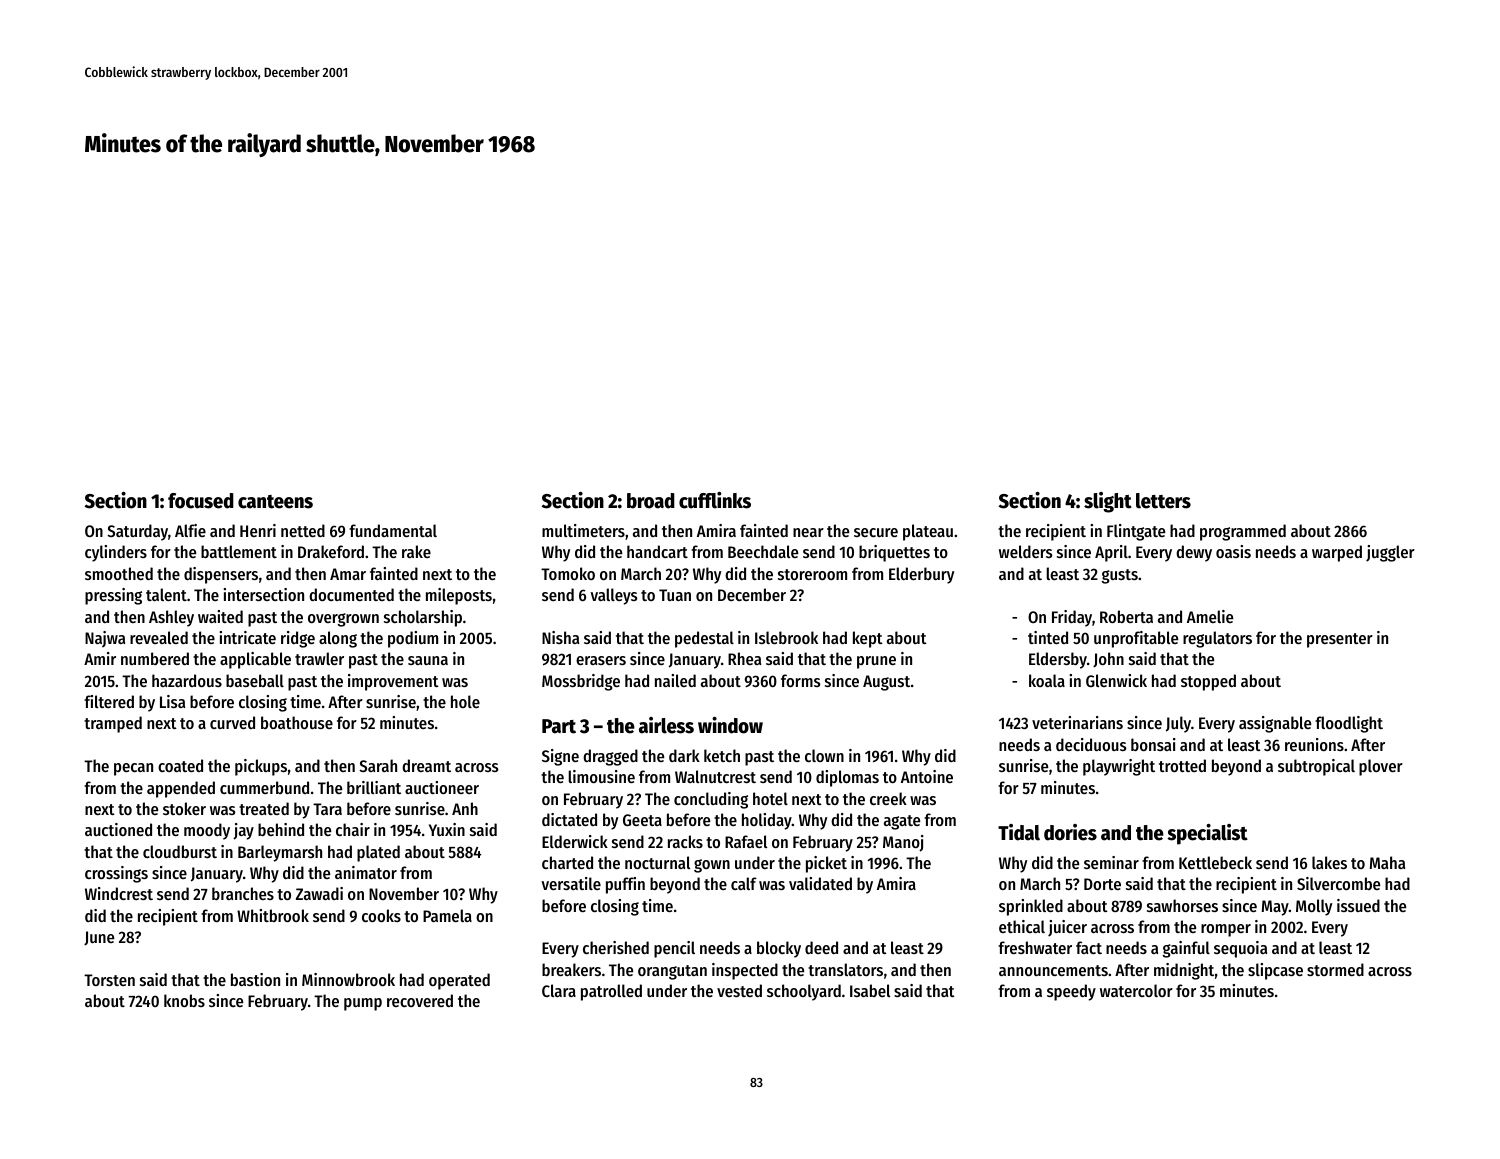 This page has width=1500, height=1159. I want to click on patrolled, so click(611, 992).
